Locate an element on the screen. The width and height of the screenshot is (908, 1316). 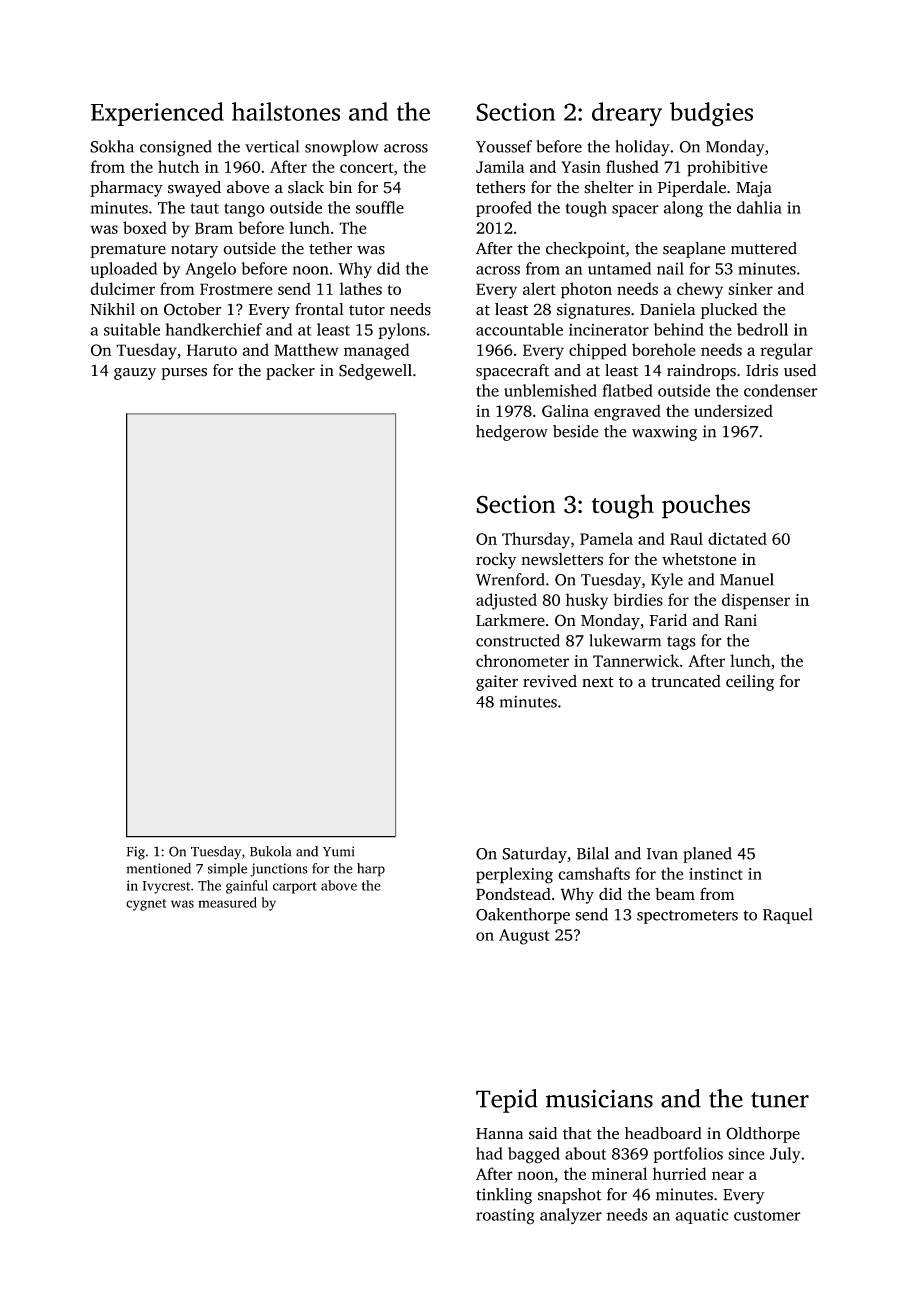
condenser is located at coordinates (781, 390).
